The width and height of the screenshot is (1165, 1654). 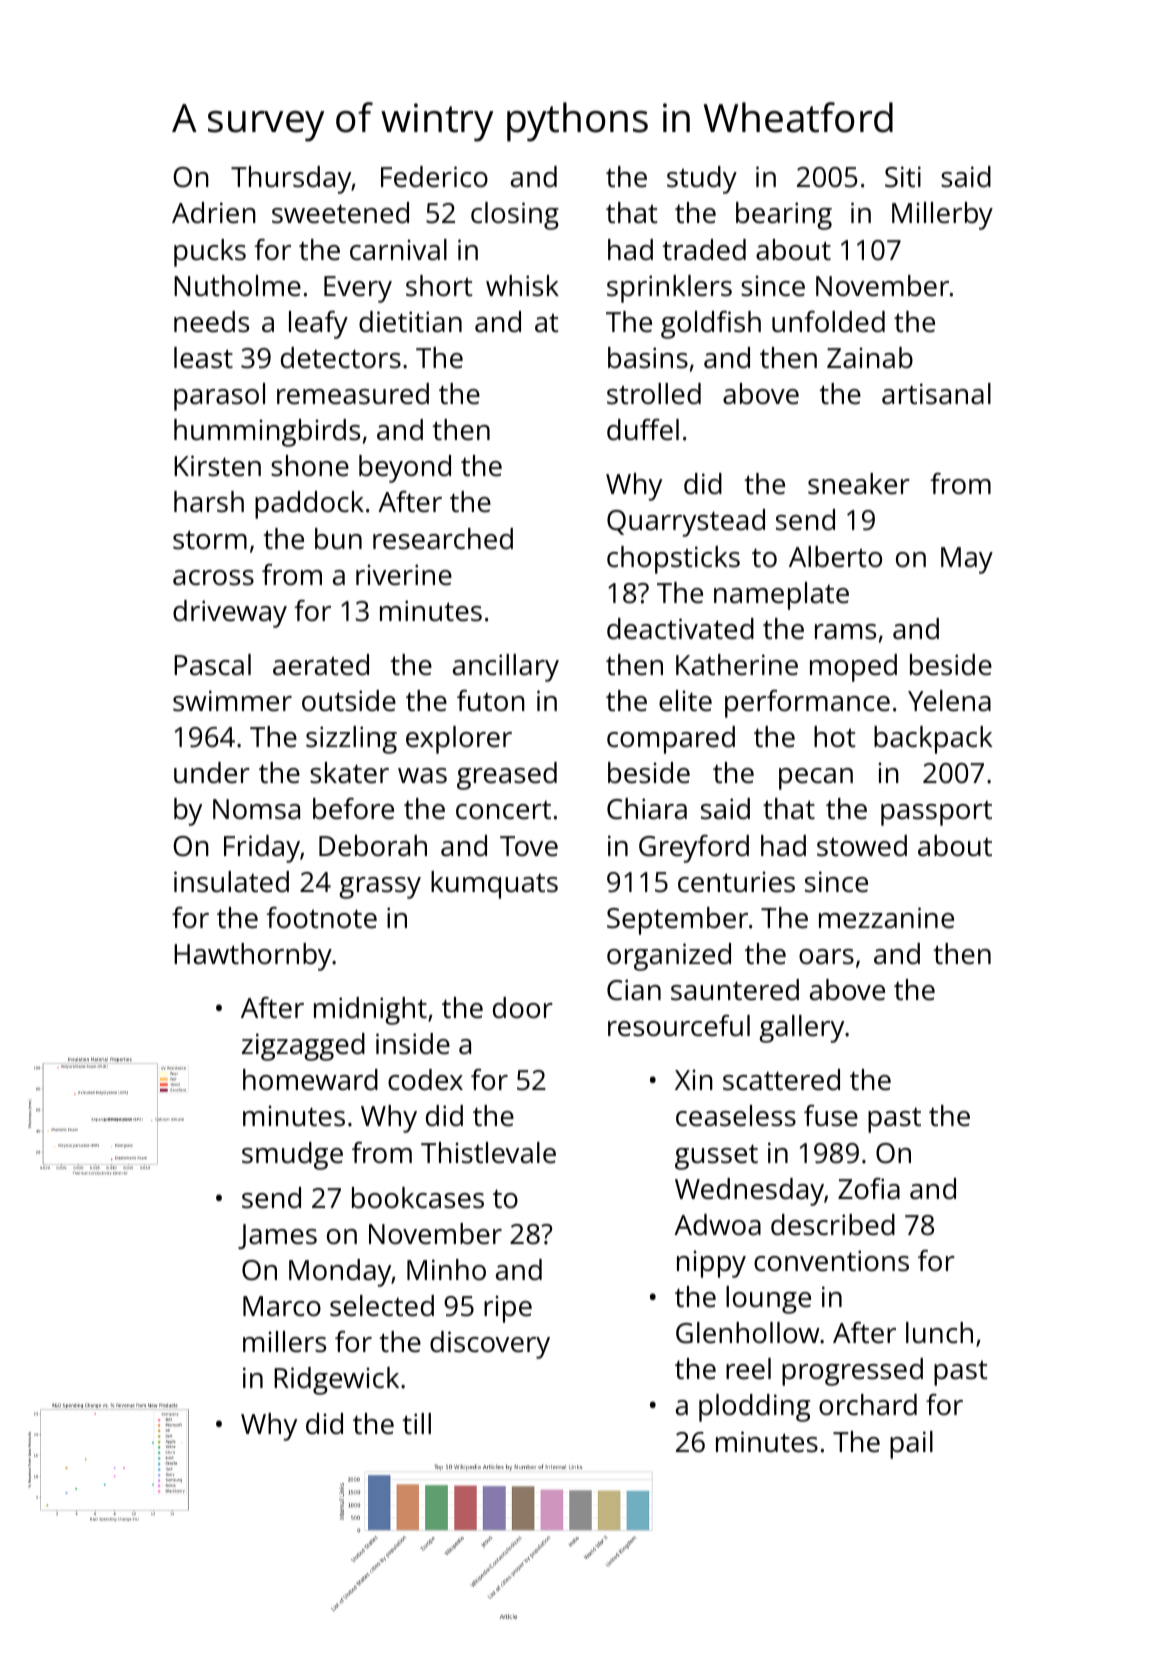 I want to click on study, so click(x=702, y=180).
